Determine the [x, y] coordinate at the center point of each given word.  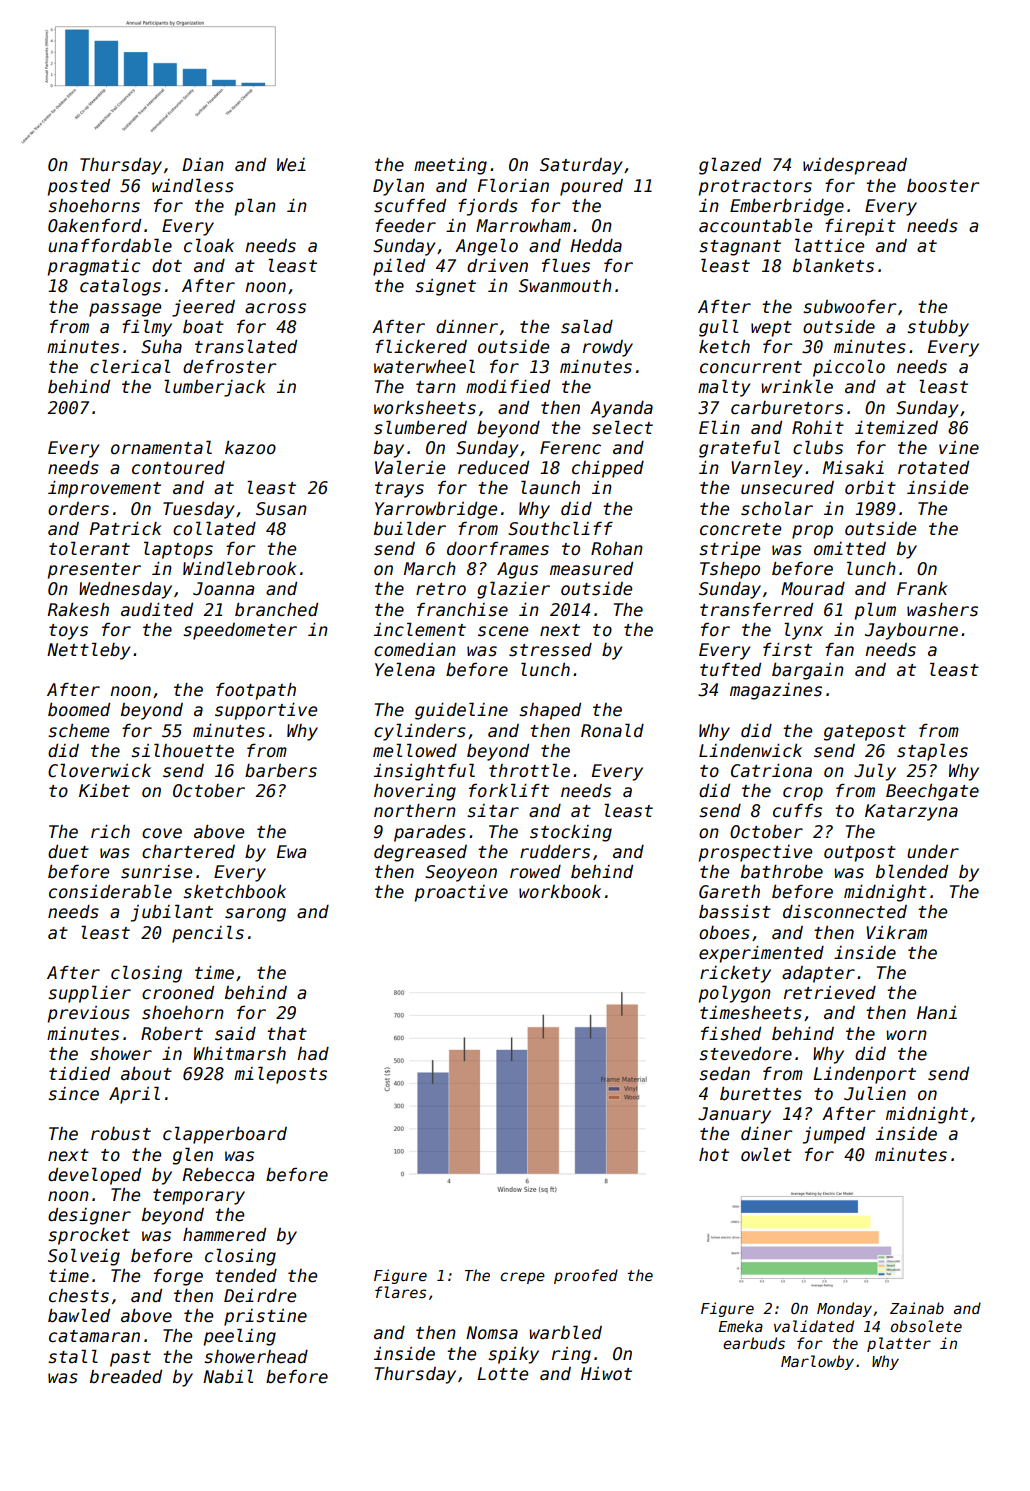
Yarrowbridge [436, 510]
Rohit [818, 428]
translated [246, 346]
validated [814, 1326]
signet [445, 287]
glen [193, 1156]
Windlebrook [240, 568]
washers [942, 610]
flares [400, 1292]
